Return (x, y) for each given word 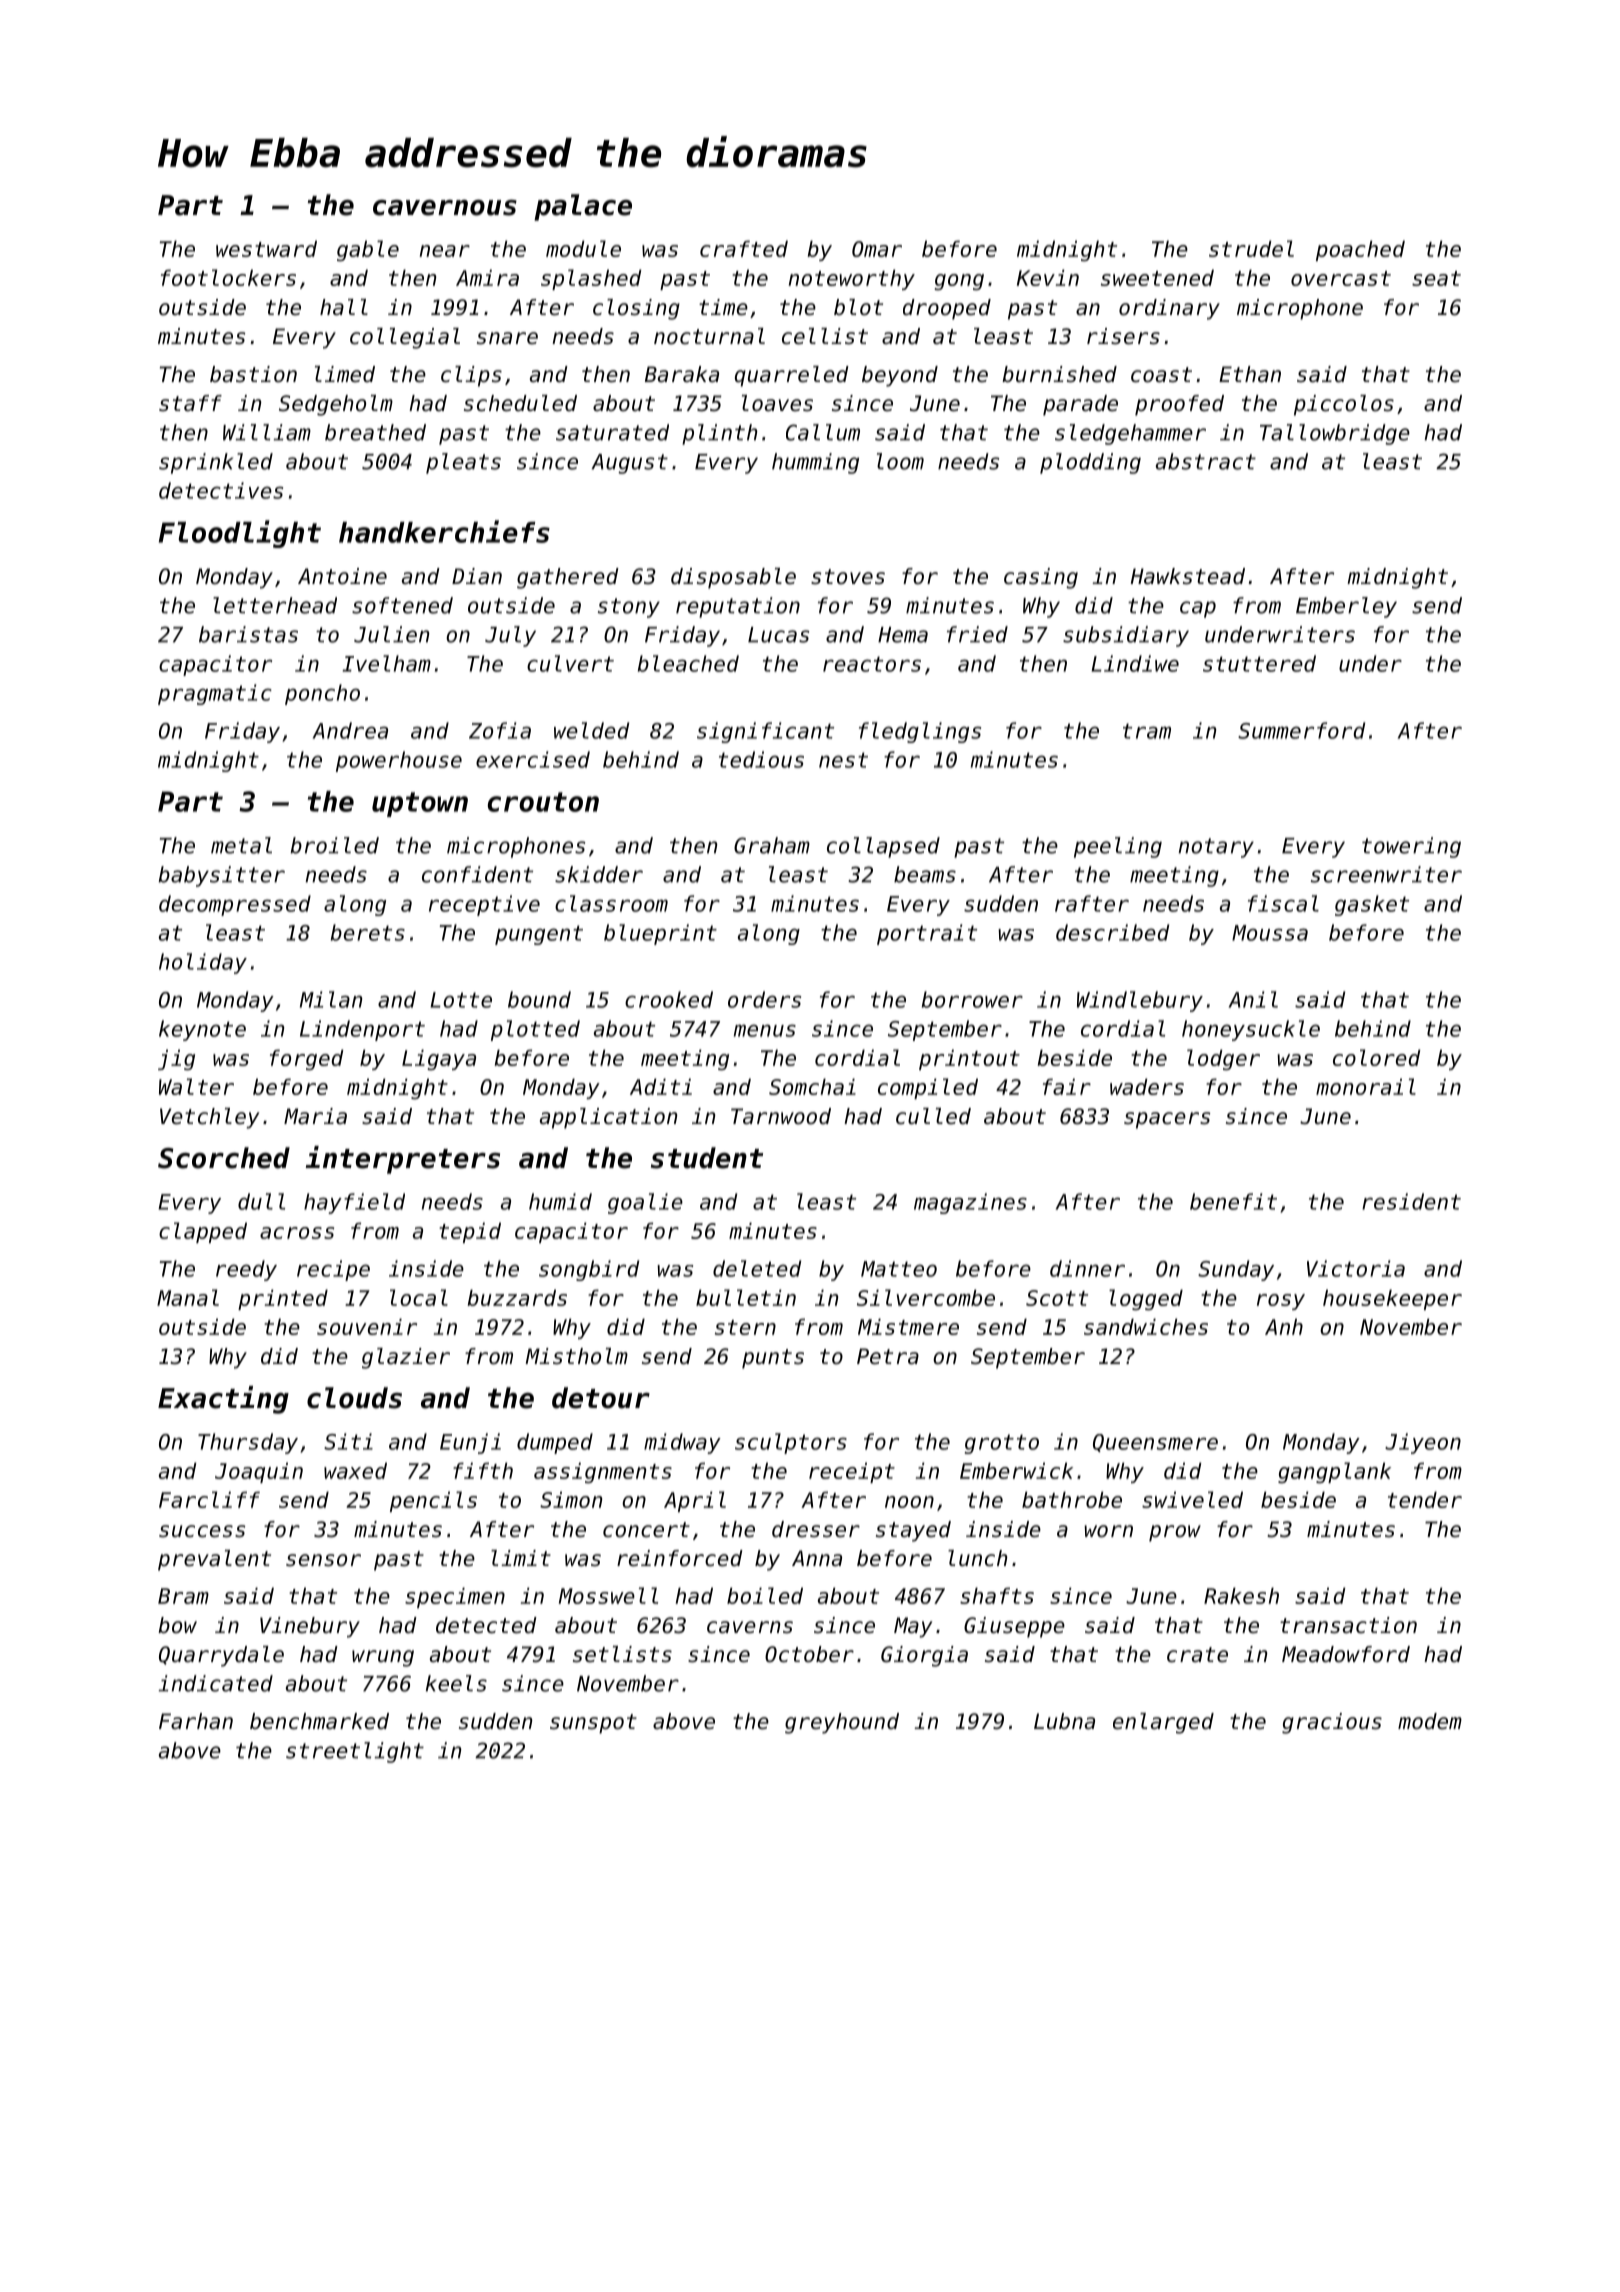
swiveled (1192, 1499)
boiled (765, 1595)
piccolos (1344, 405)
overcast (1341, 278)
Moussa (1270, 933)
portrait (927, 934)
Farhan (196, 1721)
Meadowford (1346, 1654)
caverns (750, 1627)
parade (1080, 405)
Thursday (248, 1443)
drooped (947, 309)
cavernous (445, 208)
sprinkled (216, 463)
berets (368, 932)
